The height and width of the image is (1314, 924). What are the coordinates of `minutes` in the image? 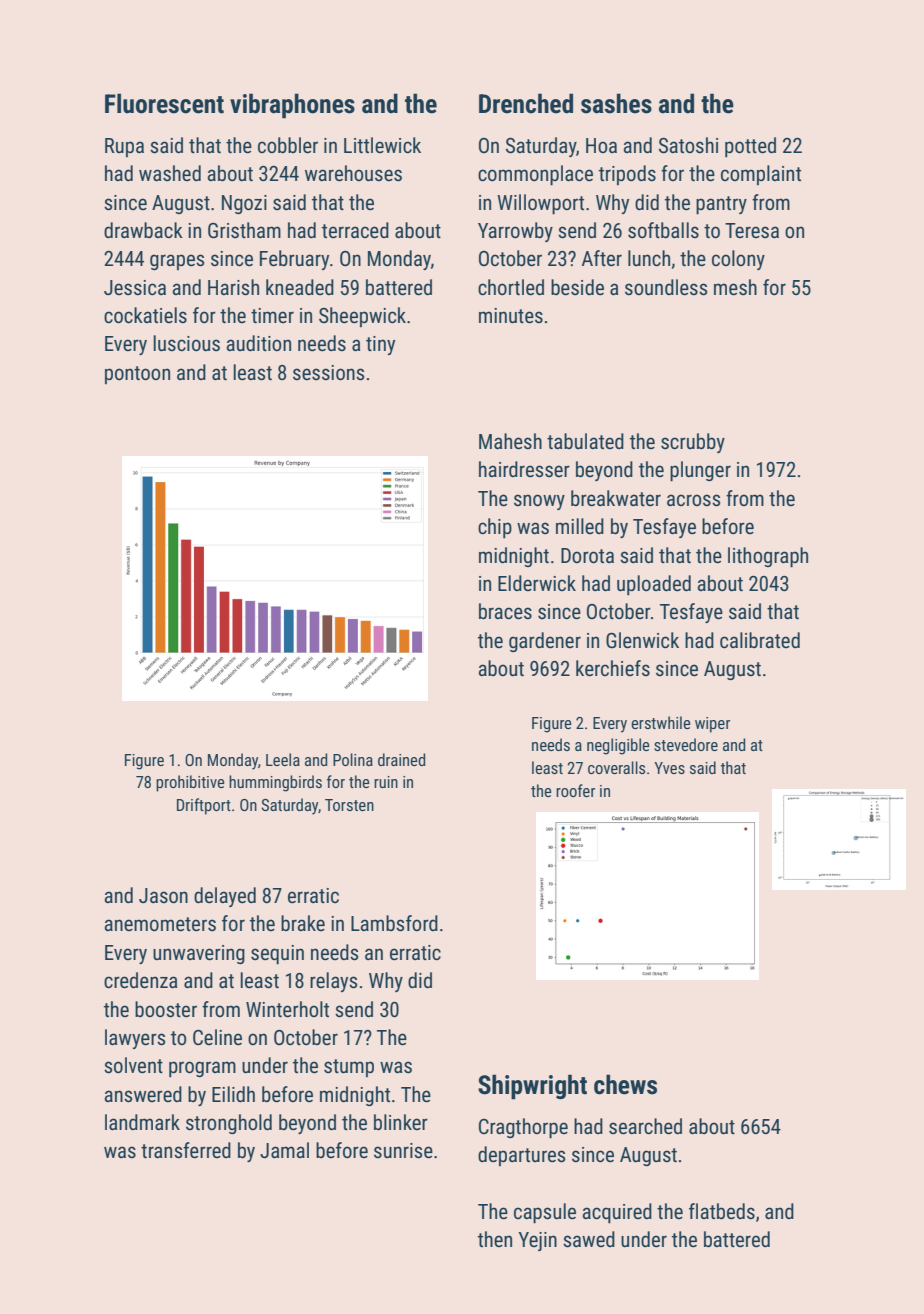 It's located at (511, 316).
